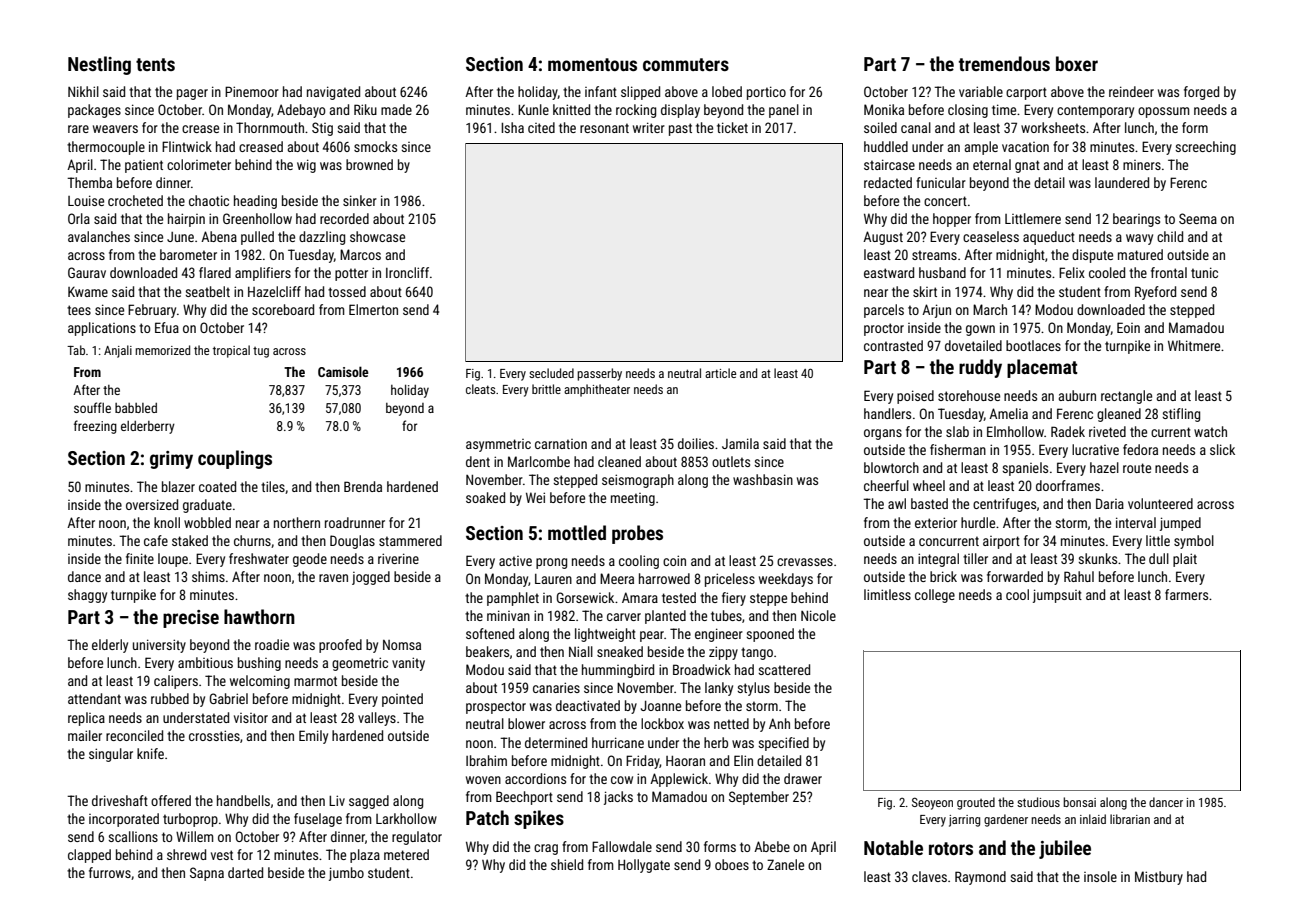  I want to click on tremendous, so click(1004, 63).
